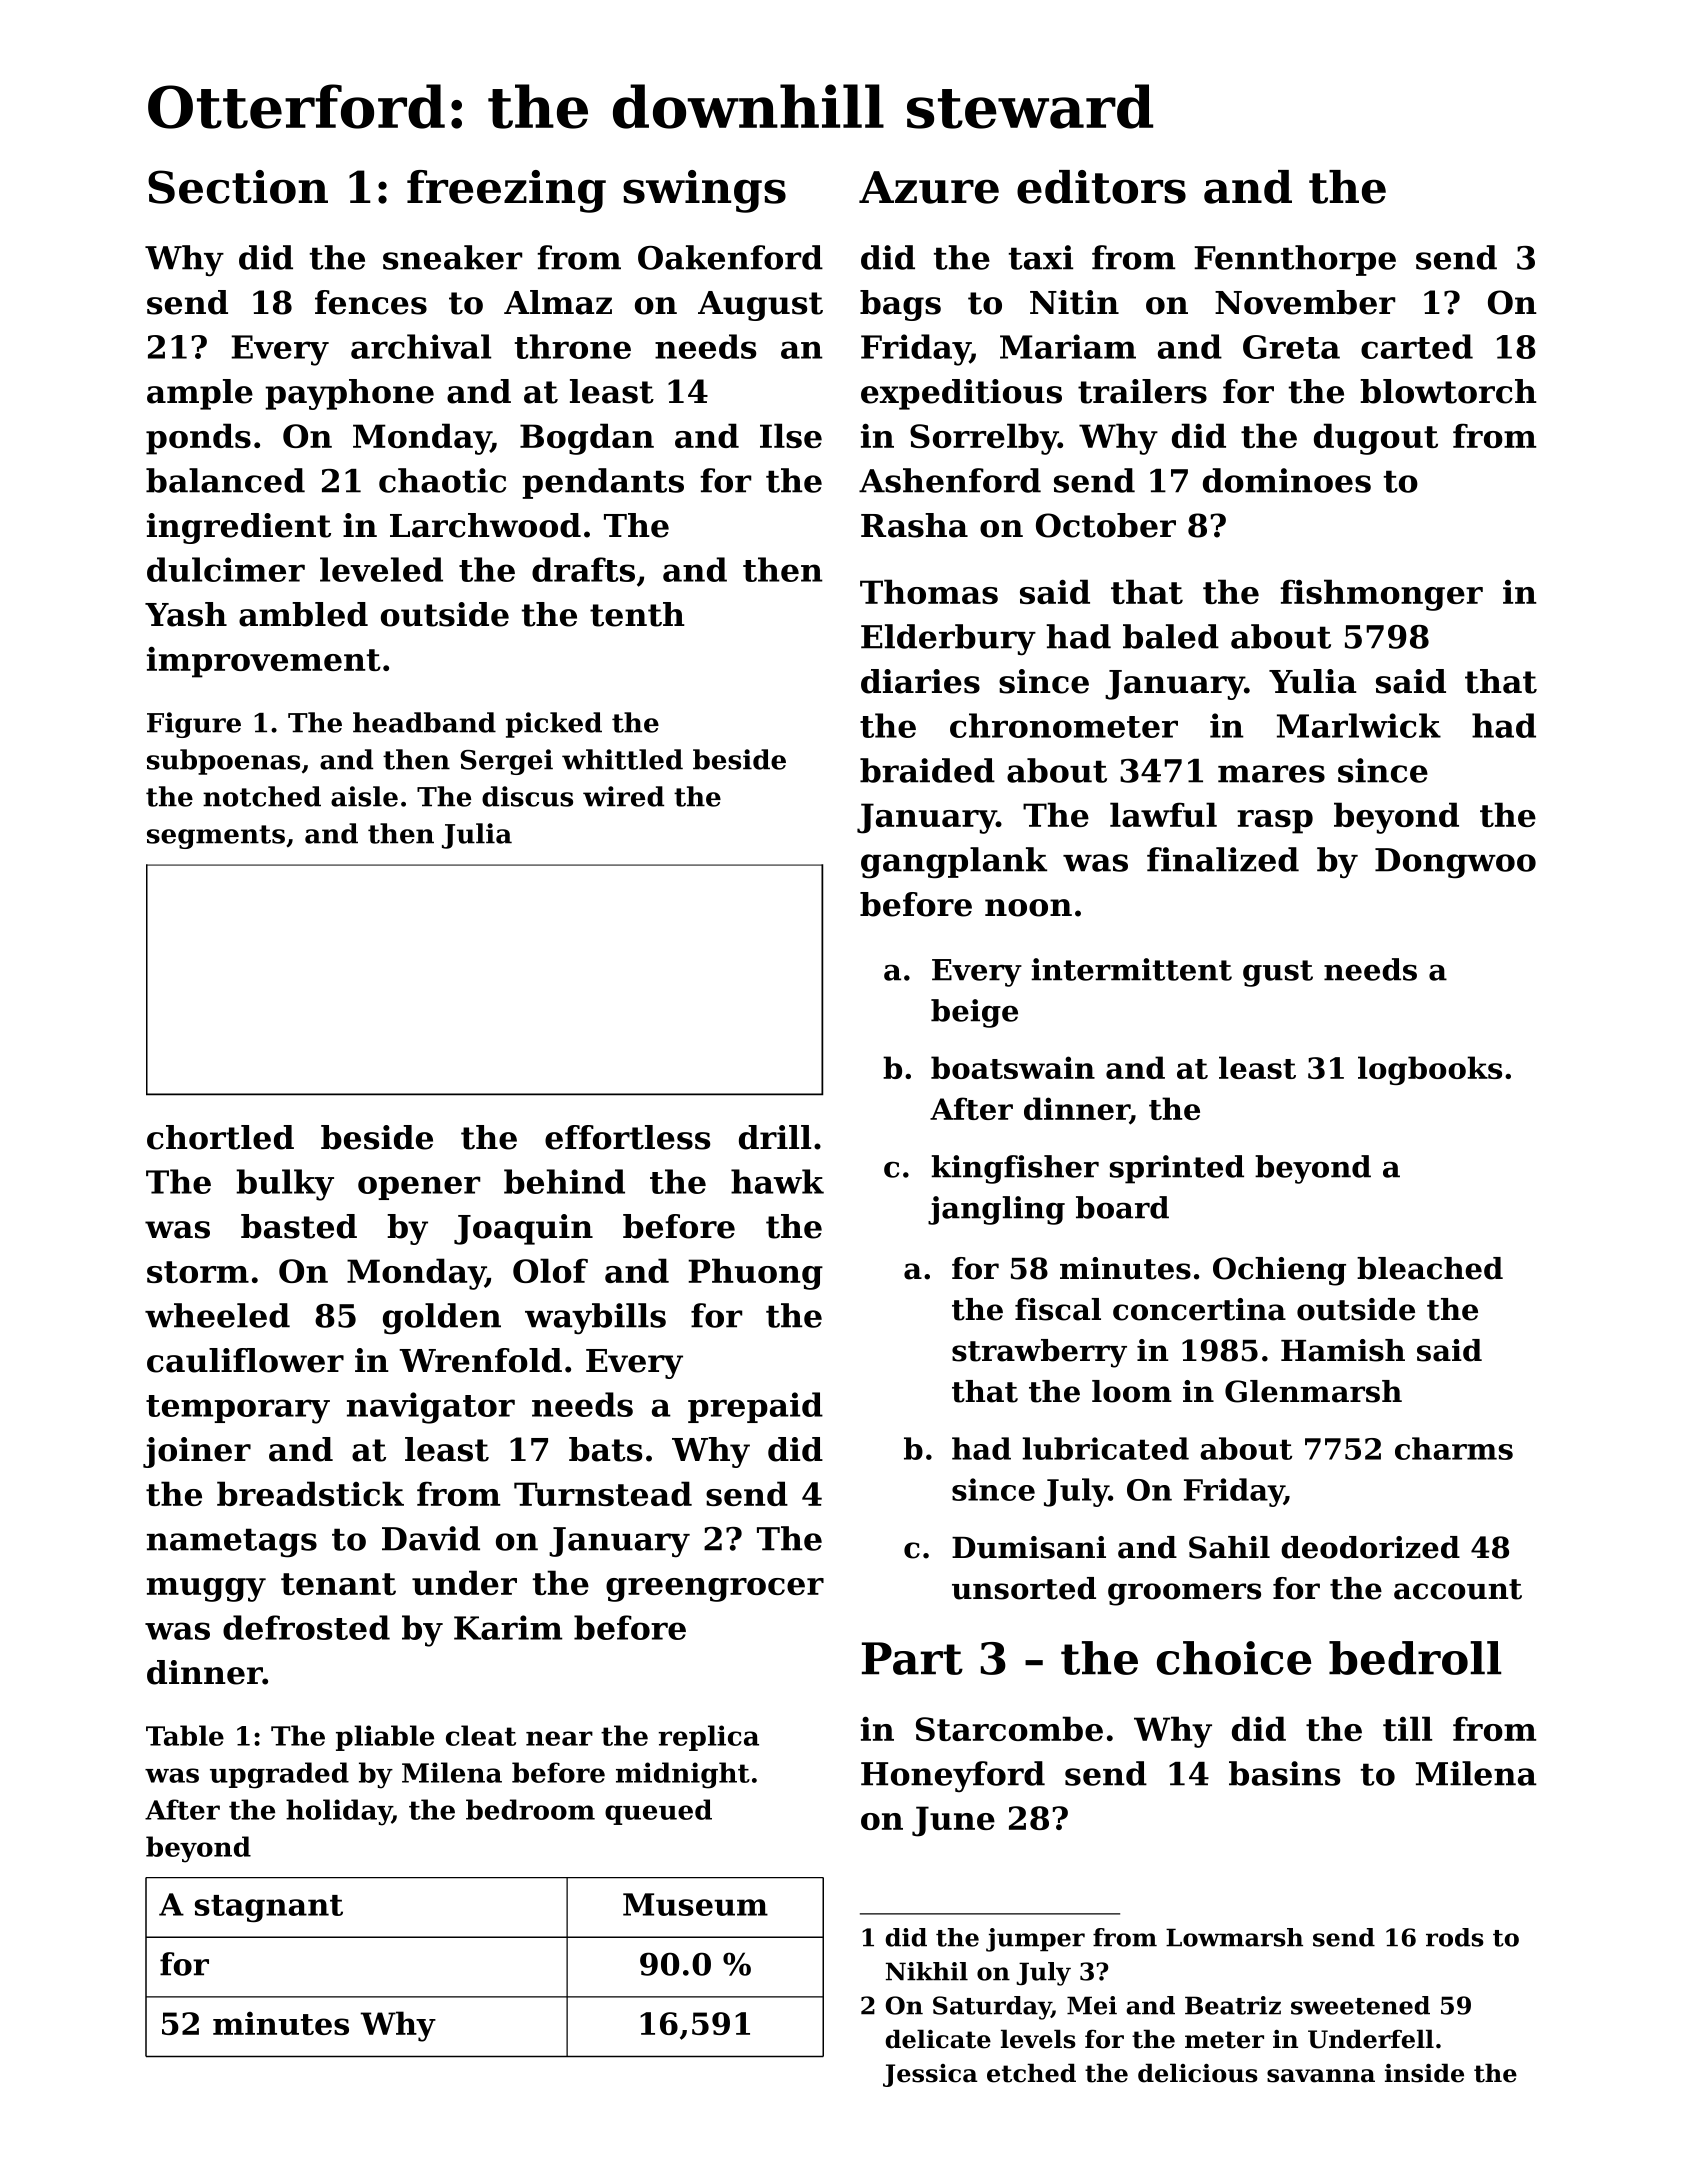 The height and width of the screenshot is (2178, 1683). I want to click on Fennthorpe, so click(1295, 260).
